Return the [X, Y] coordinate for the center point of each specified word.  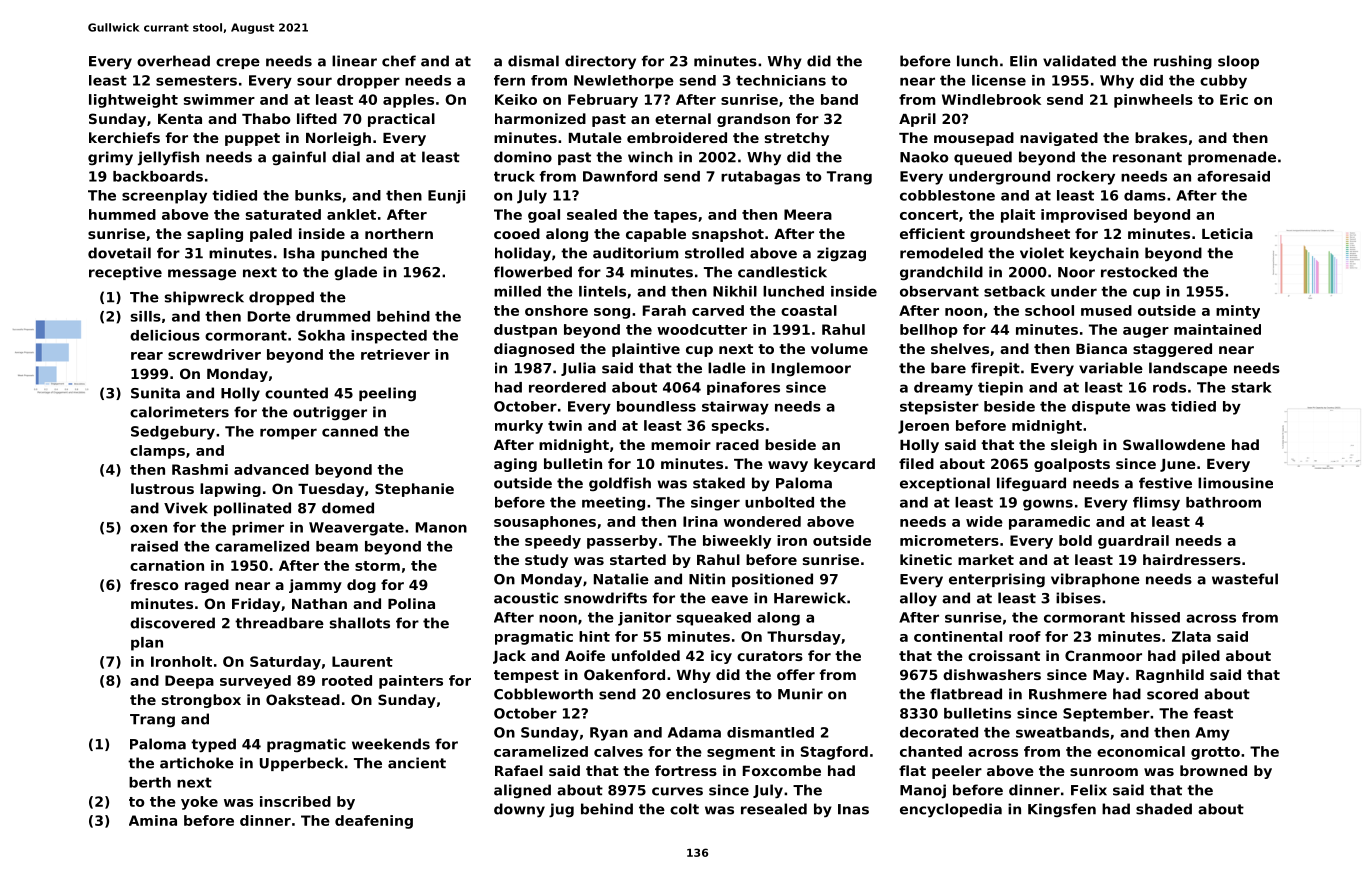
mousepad [974, 139]
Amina [153, 820]
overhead [173, 61]
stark [1252, 387]
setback [1014, 291]
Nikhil [735, 291]
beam [337, 546]
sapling [215, 235]
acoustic [526, 598]
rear [147, 356]
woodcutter [702, 329]
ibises [1078, 598]
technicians [781, 80]
